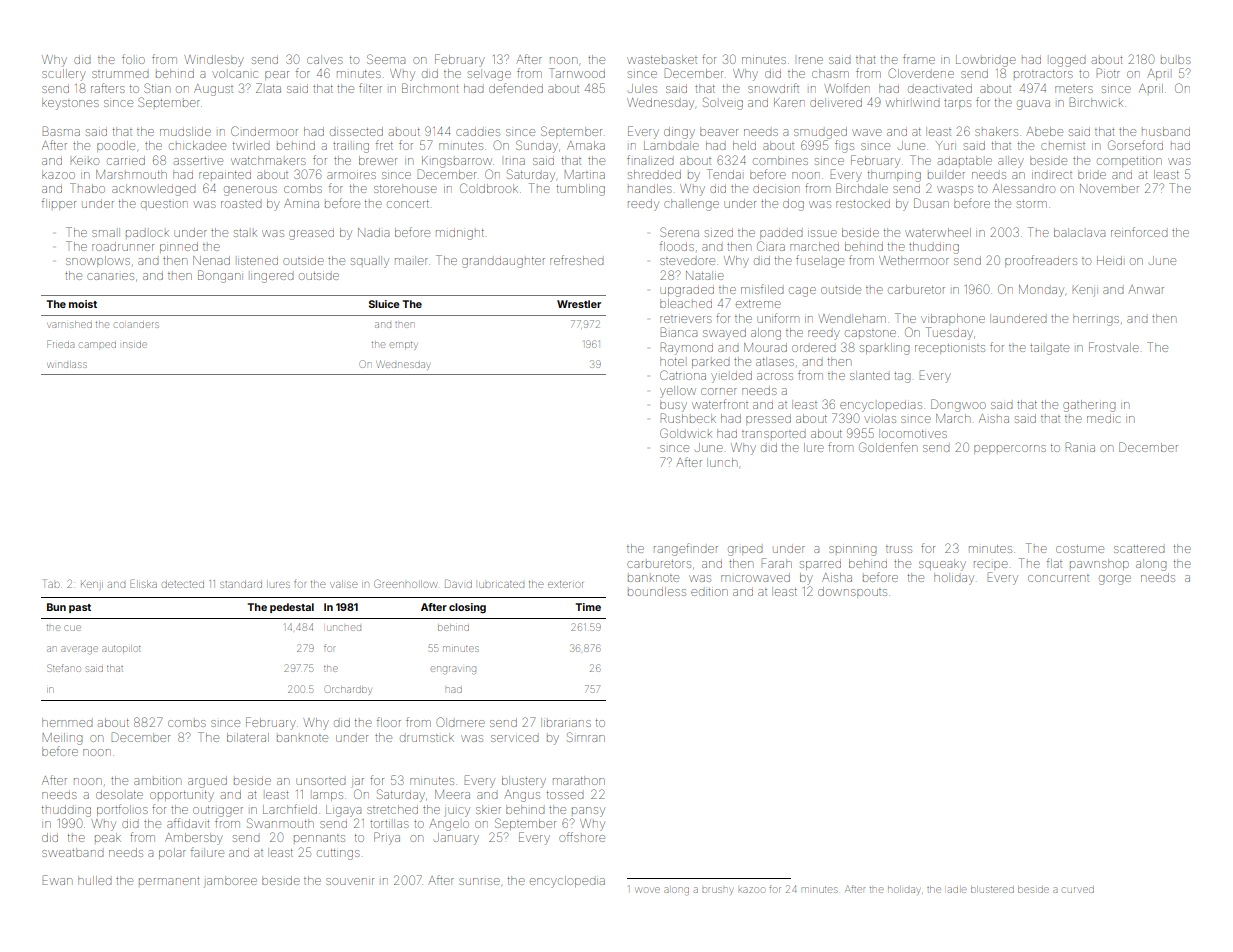 Image resolution: width=1233 pixels, height=952 pixels. Describe the element at coordinates (744, 145) in the document. I see `held` at that location.
